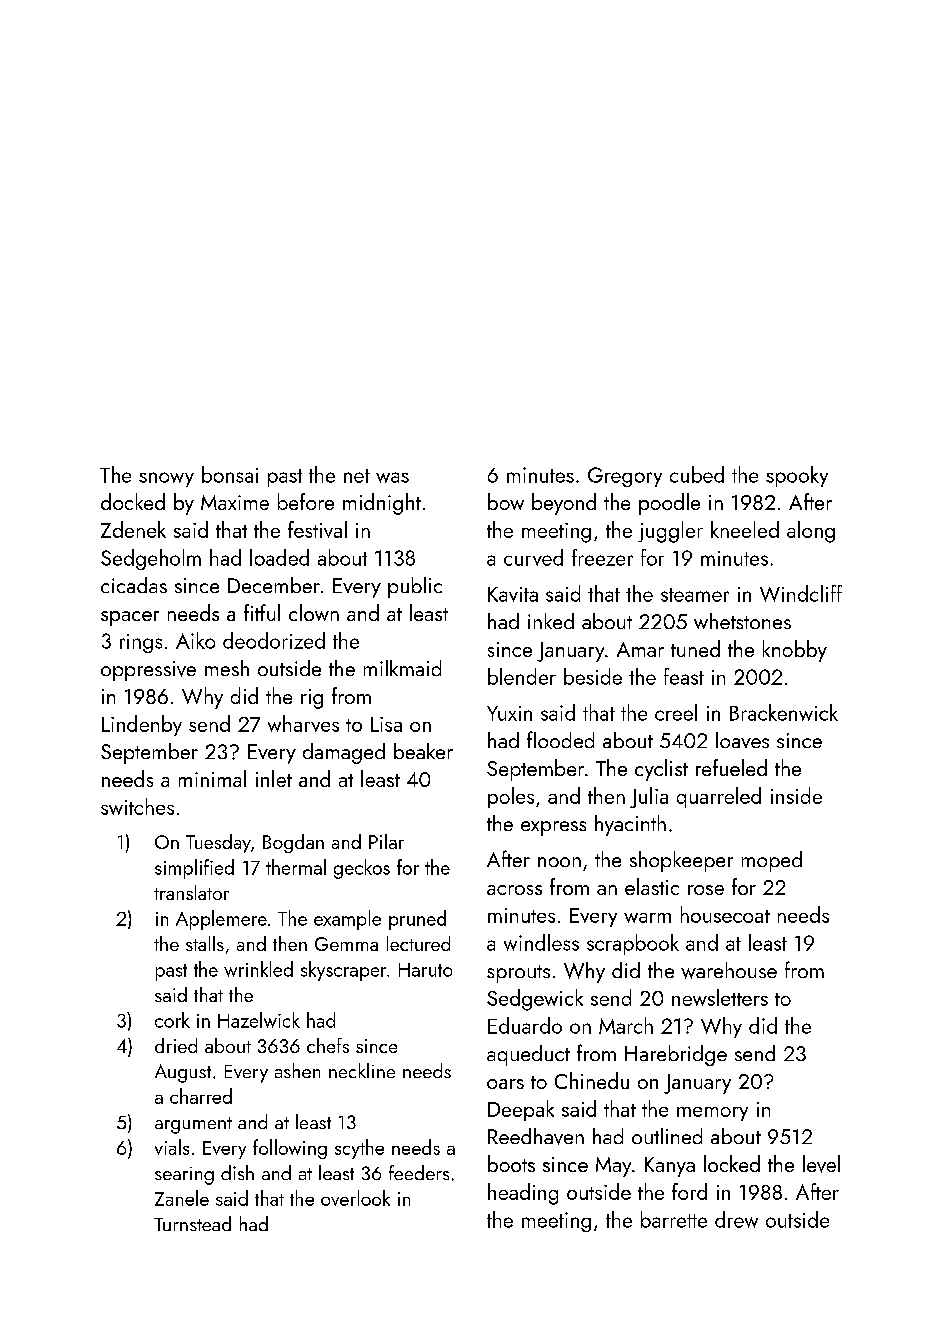  Describe the element at coordinates (382, 504) in the screenshot. I see `midnight` at that location.
